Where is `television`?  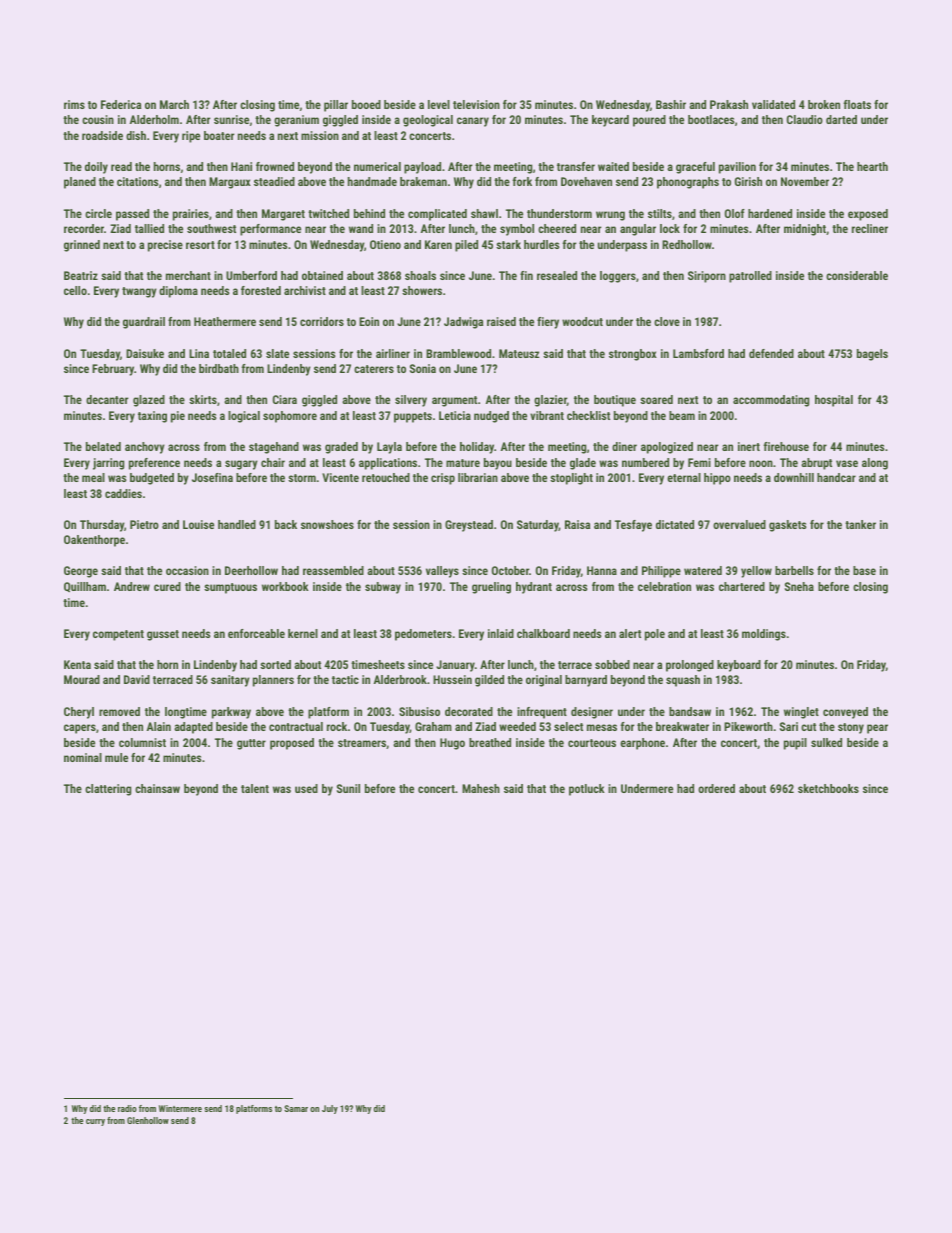 television is located at coordinates (476, 104).
